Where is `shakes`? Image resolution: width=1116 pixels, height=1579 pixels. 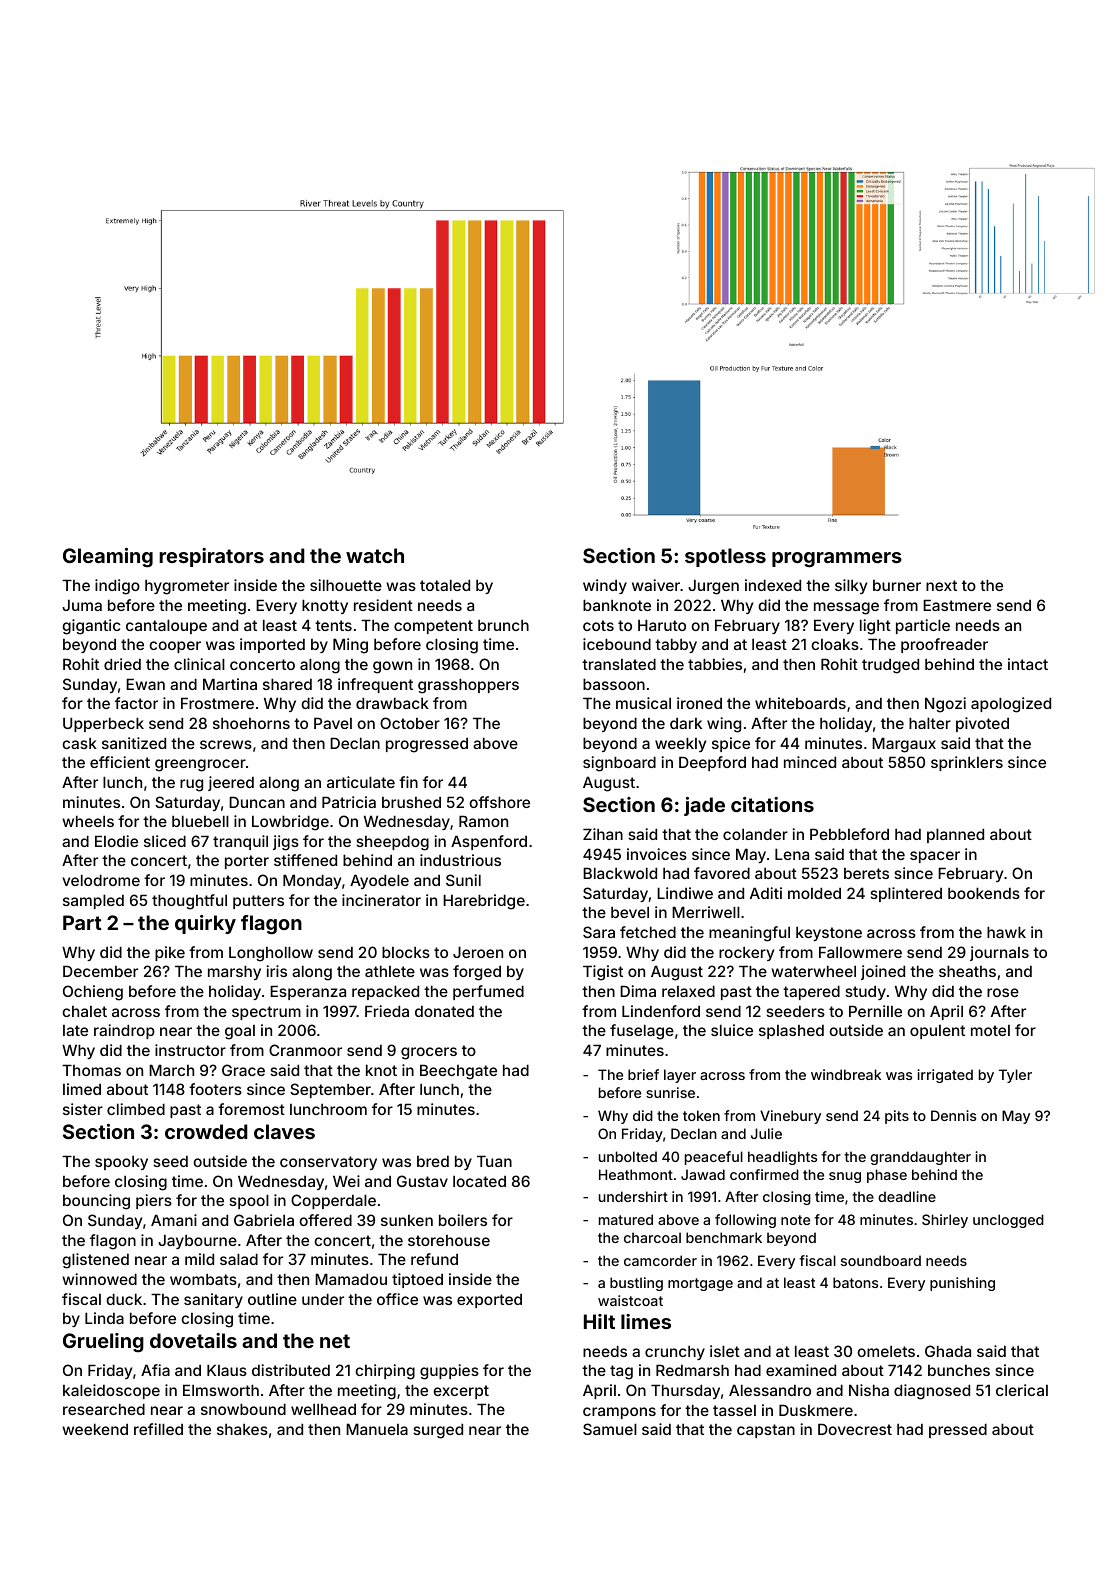
shakes is located at coordinates (242, 1429).
